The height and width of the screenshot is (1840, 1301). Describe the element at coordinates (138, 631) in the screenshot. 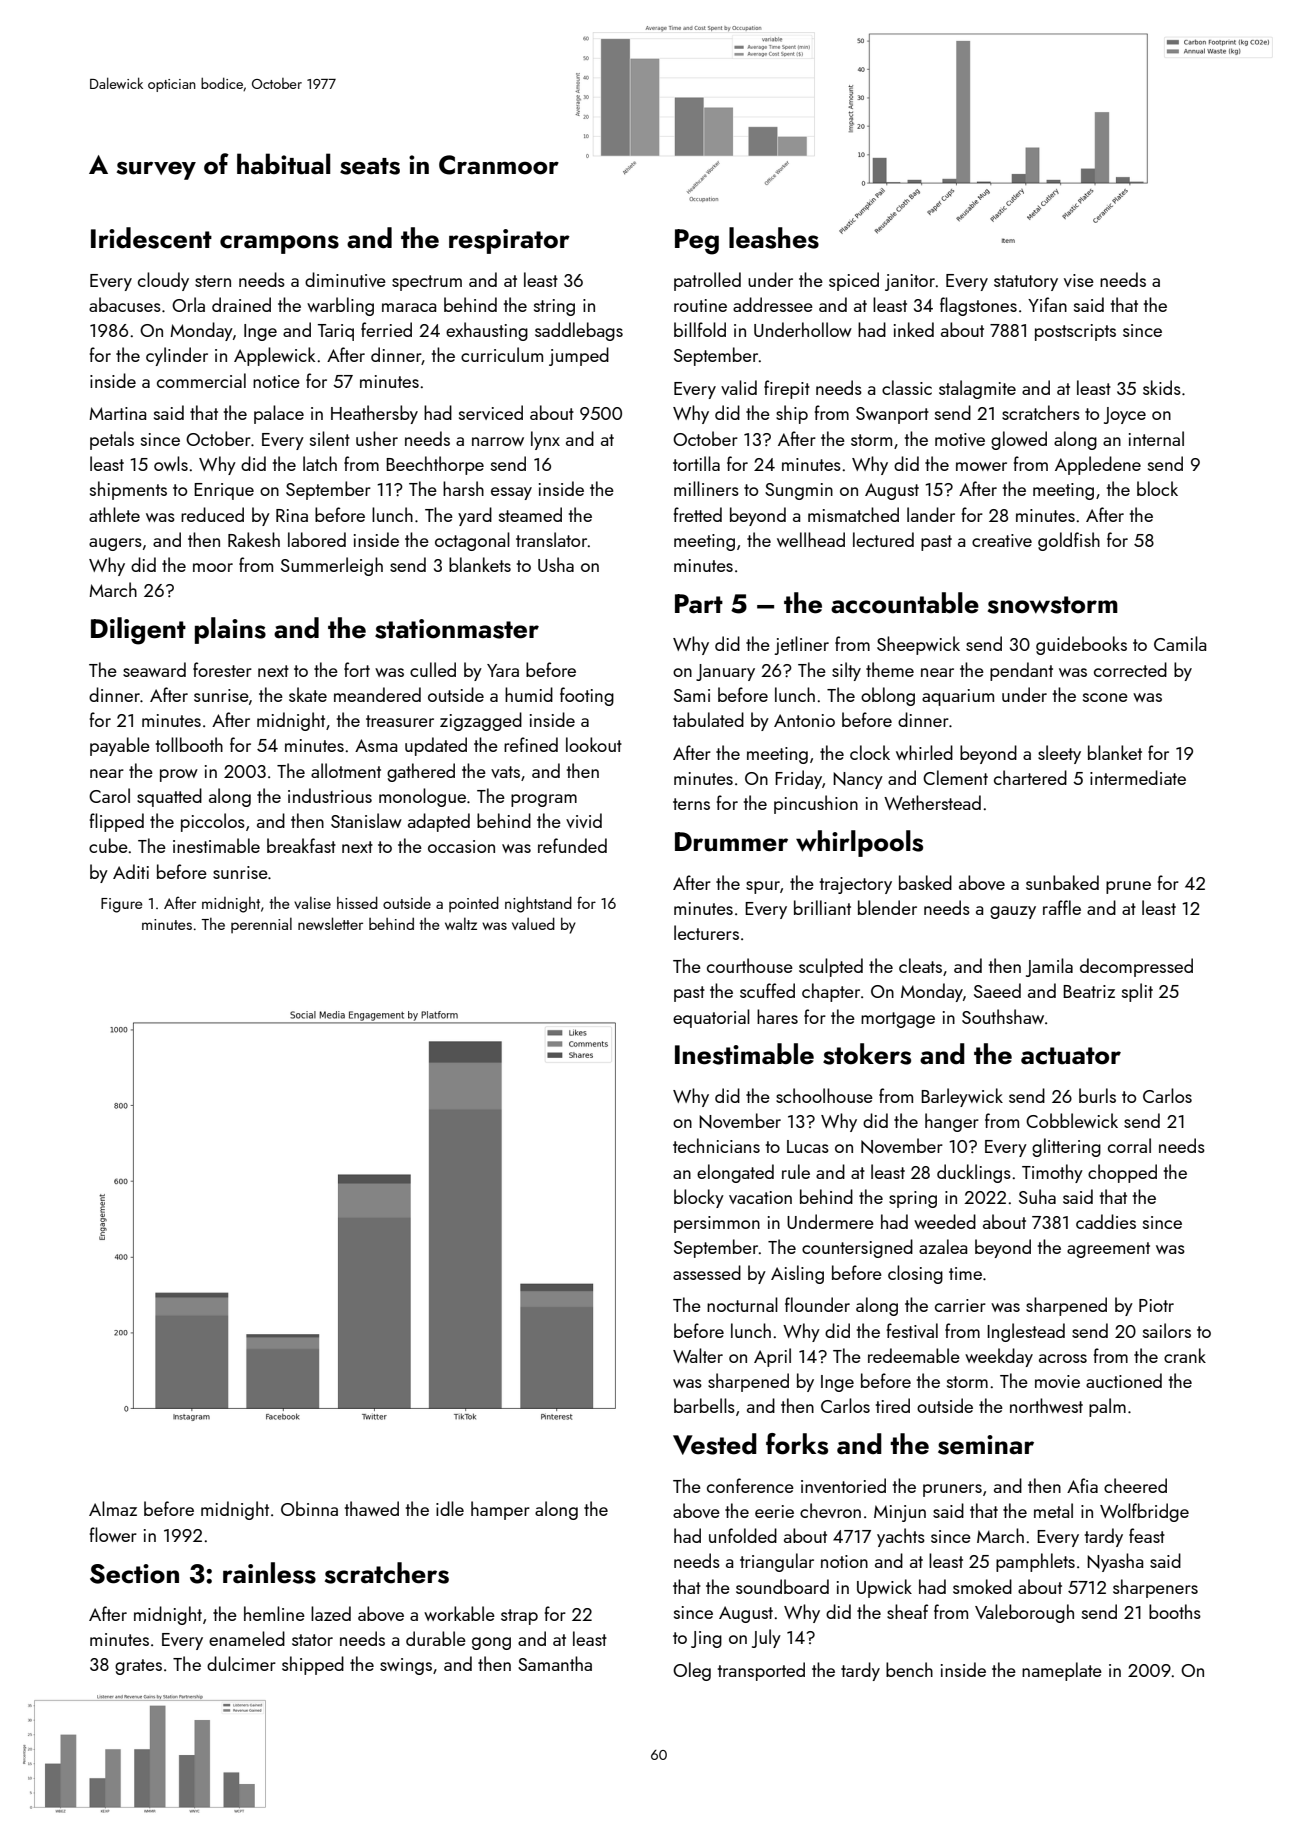

I see `Diligent` at that location.
